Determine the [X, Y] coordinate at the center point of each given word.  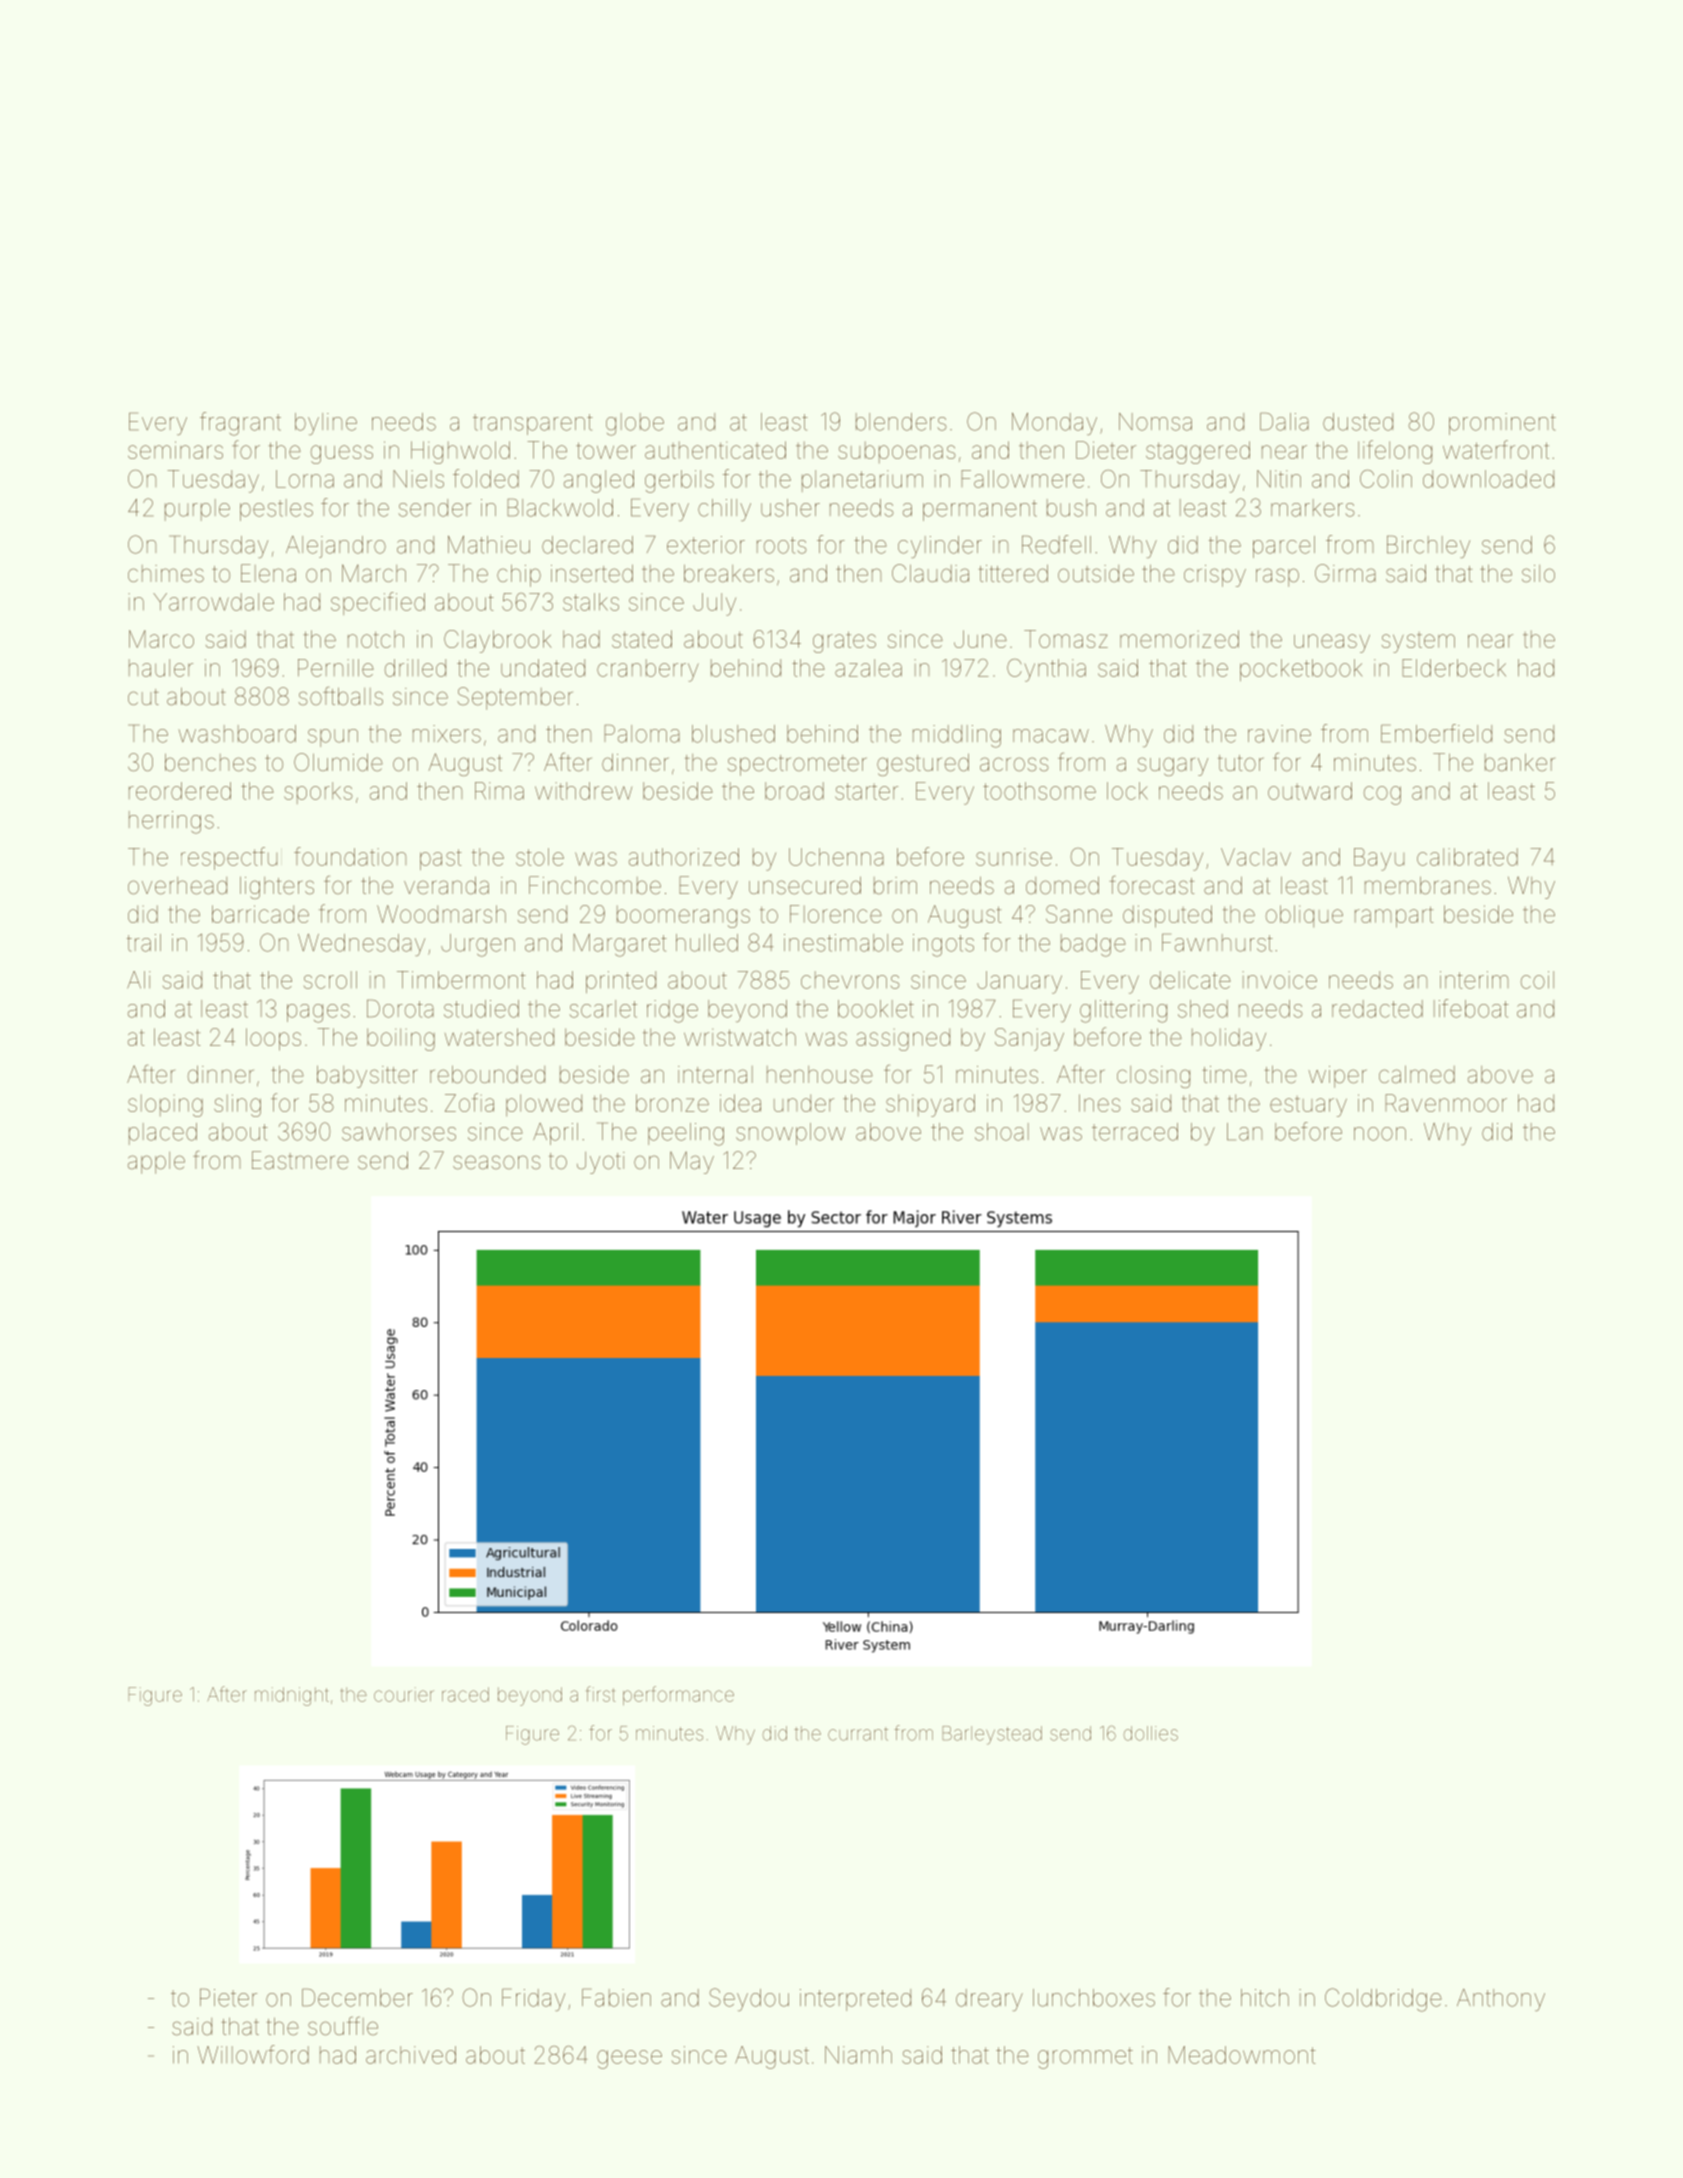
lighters [277, 887]
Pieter [228, 1997]
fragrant [240, 424]
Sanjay [1029, 1039]
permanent [980, 510]
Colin [1386, 479]
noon [1380, 1134]
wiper [1337, 1077]
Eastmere [300, 1160]
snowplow [791, 1134]
